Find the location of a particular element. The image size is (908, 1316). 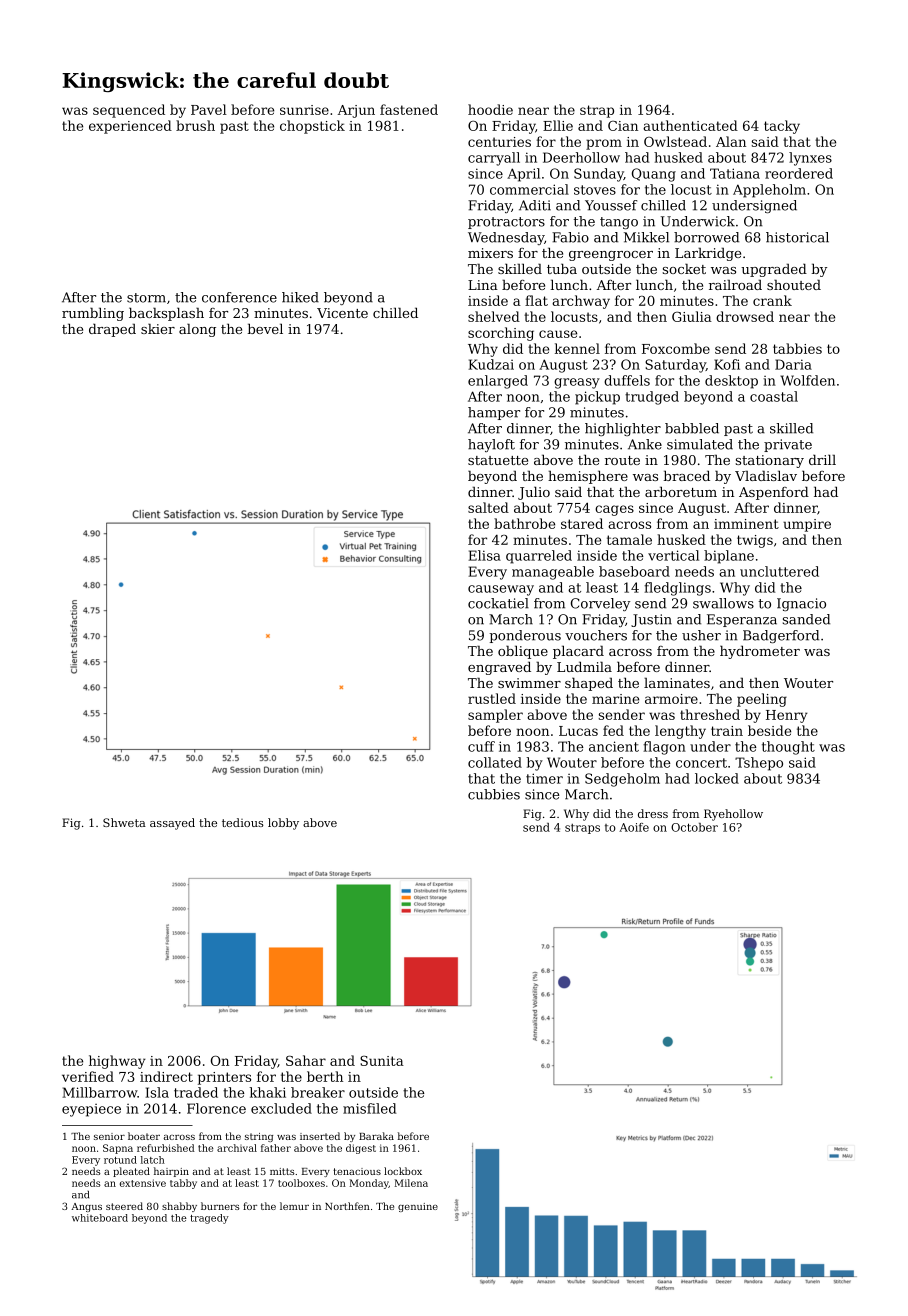

whiteboard is located at coordinates (100, 1218).
